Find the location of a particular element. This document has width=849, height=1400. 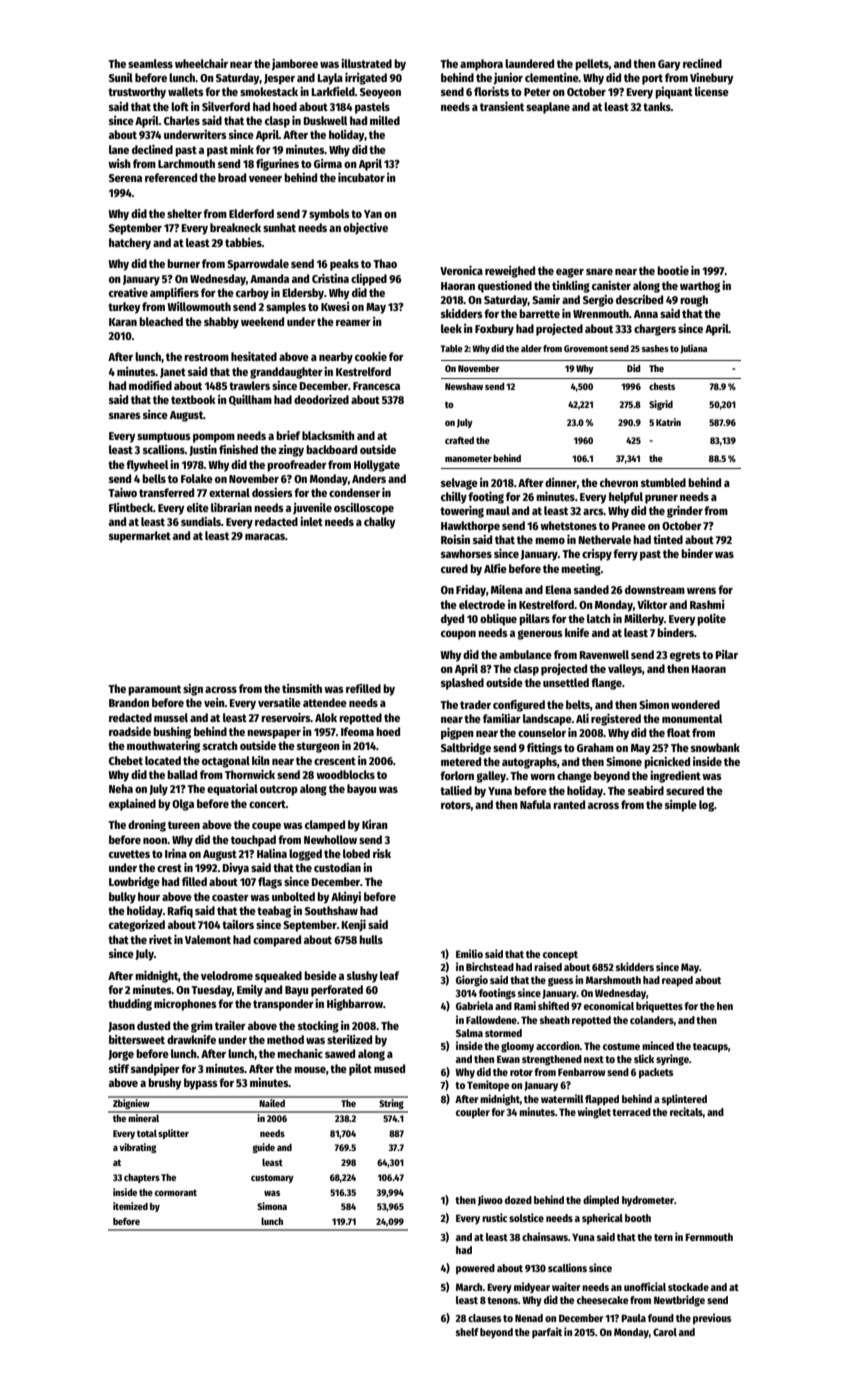

wheelchair is located at coordinates (201, 63).
